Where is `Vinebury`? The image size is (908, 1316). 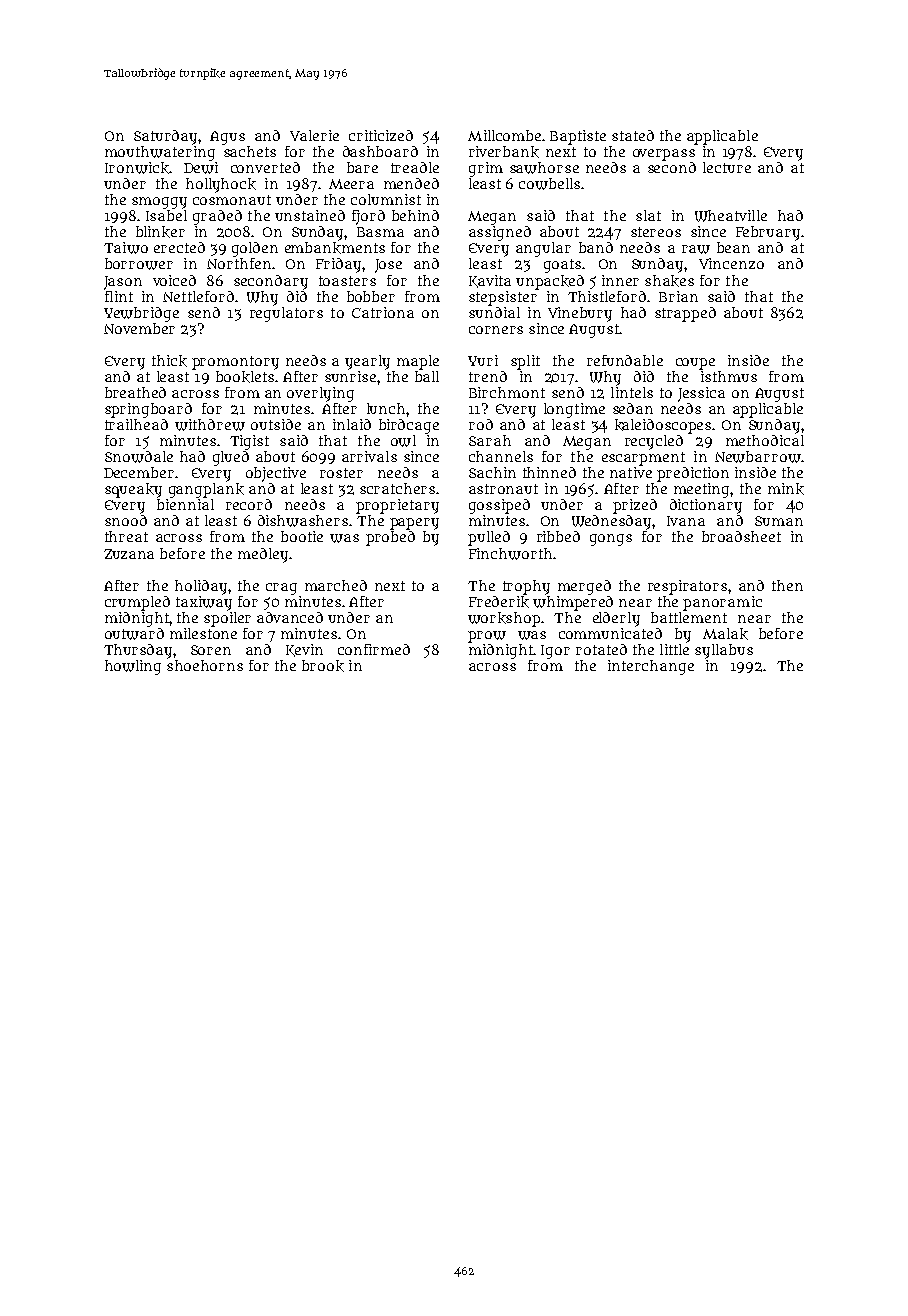
Vinebury is located at coordinates (580, 314).
